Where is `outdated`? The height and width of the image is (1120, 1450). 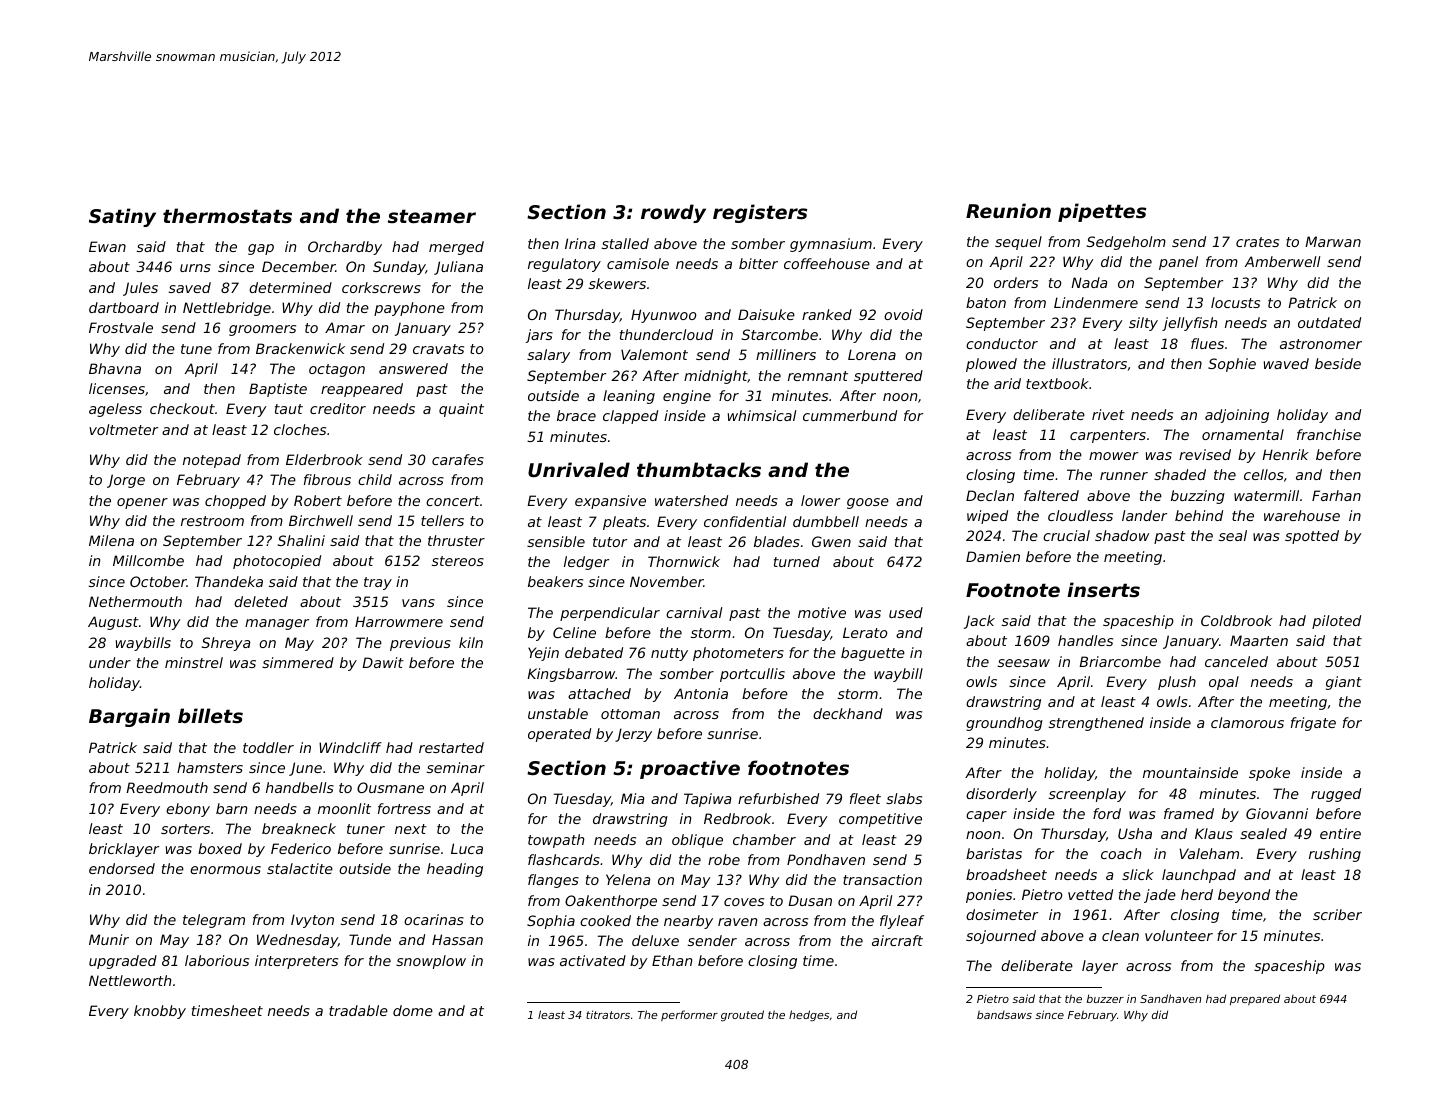
outdated is located at coordinates (1329, 322).
